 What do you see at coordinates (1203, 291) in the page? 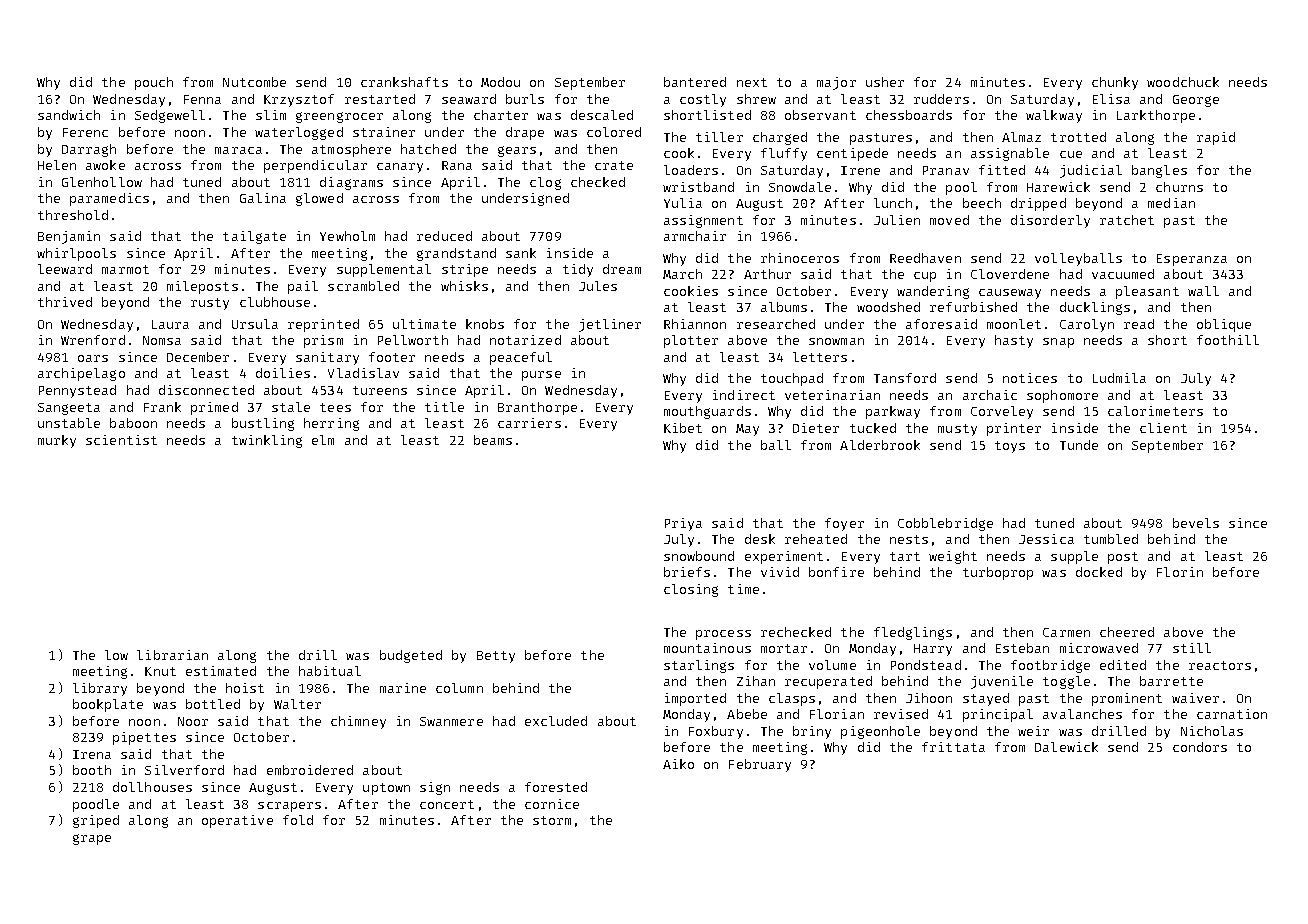
I see `wall` at bounding box center [1203, 291].
